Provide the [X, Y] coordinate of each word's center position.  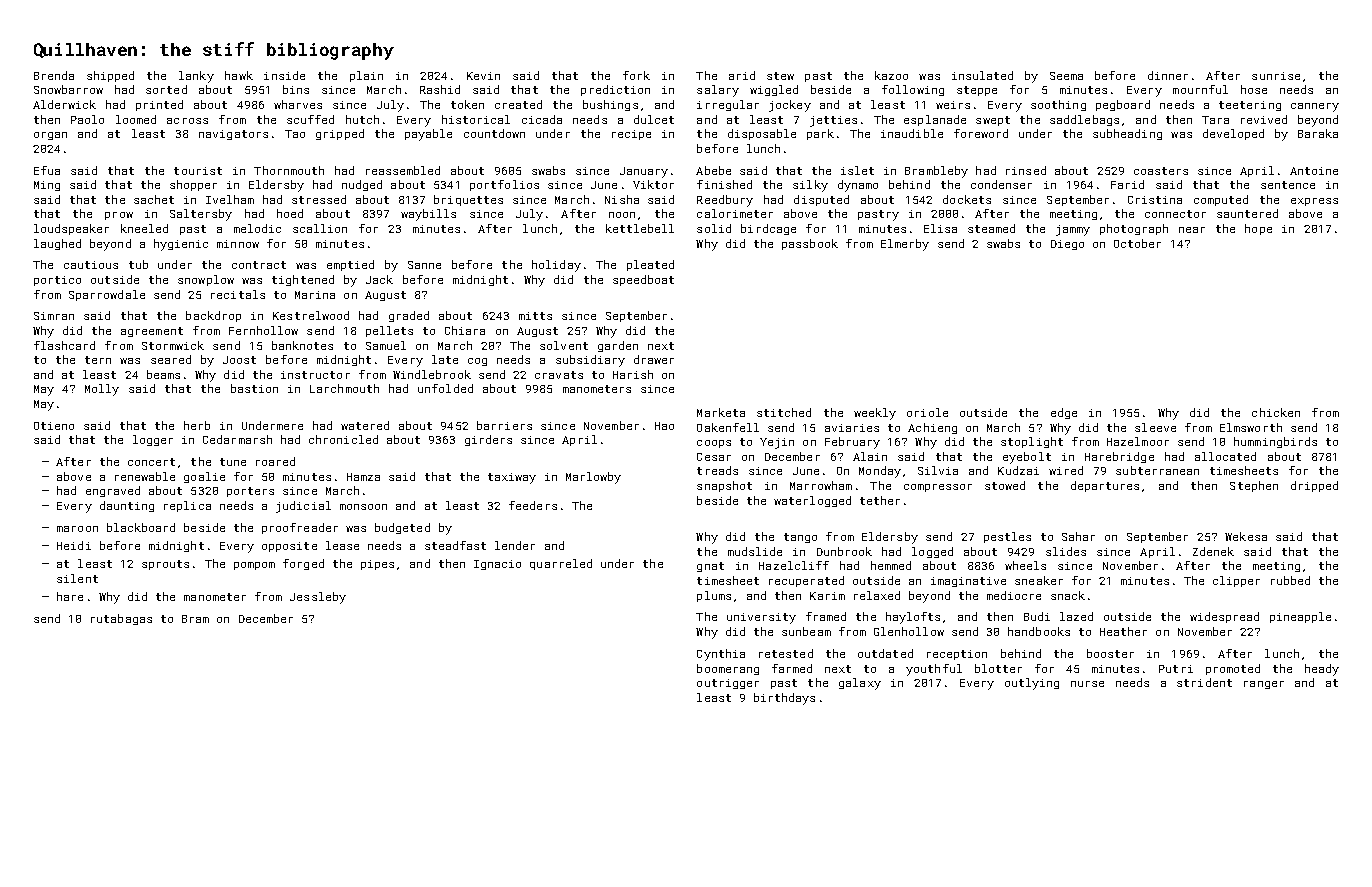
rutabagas [121, 619]
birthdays [784, 699]
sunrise [1276, 76]
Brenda [54, 75]
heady [1322, 670]
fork [636, 75]
